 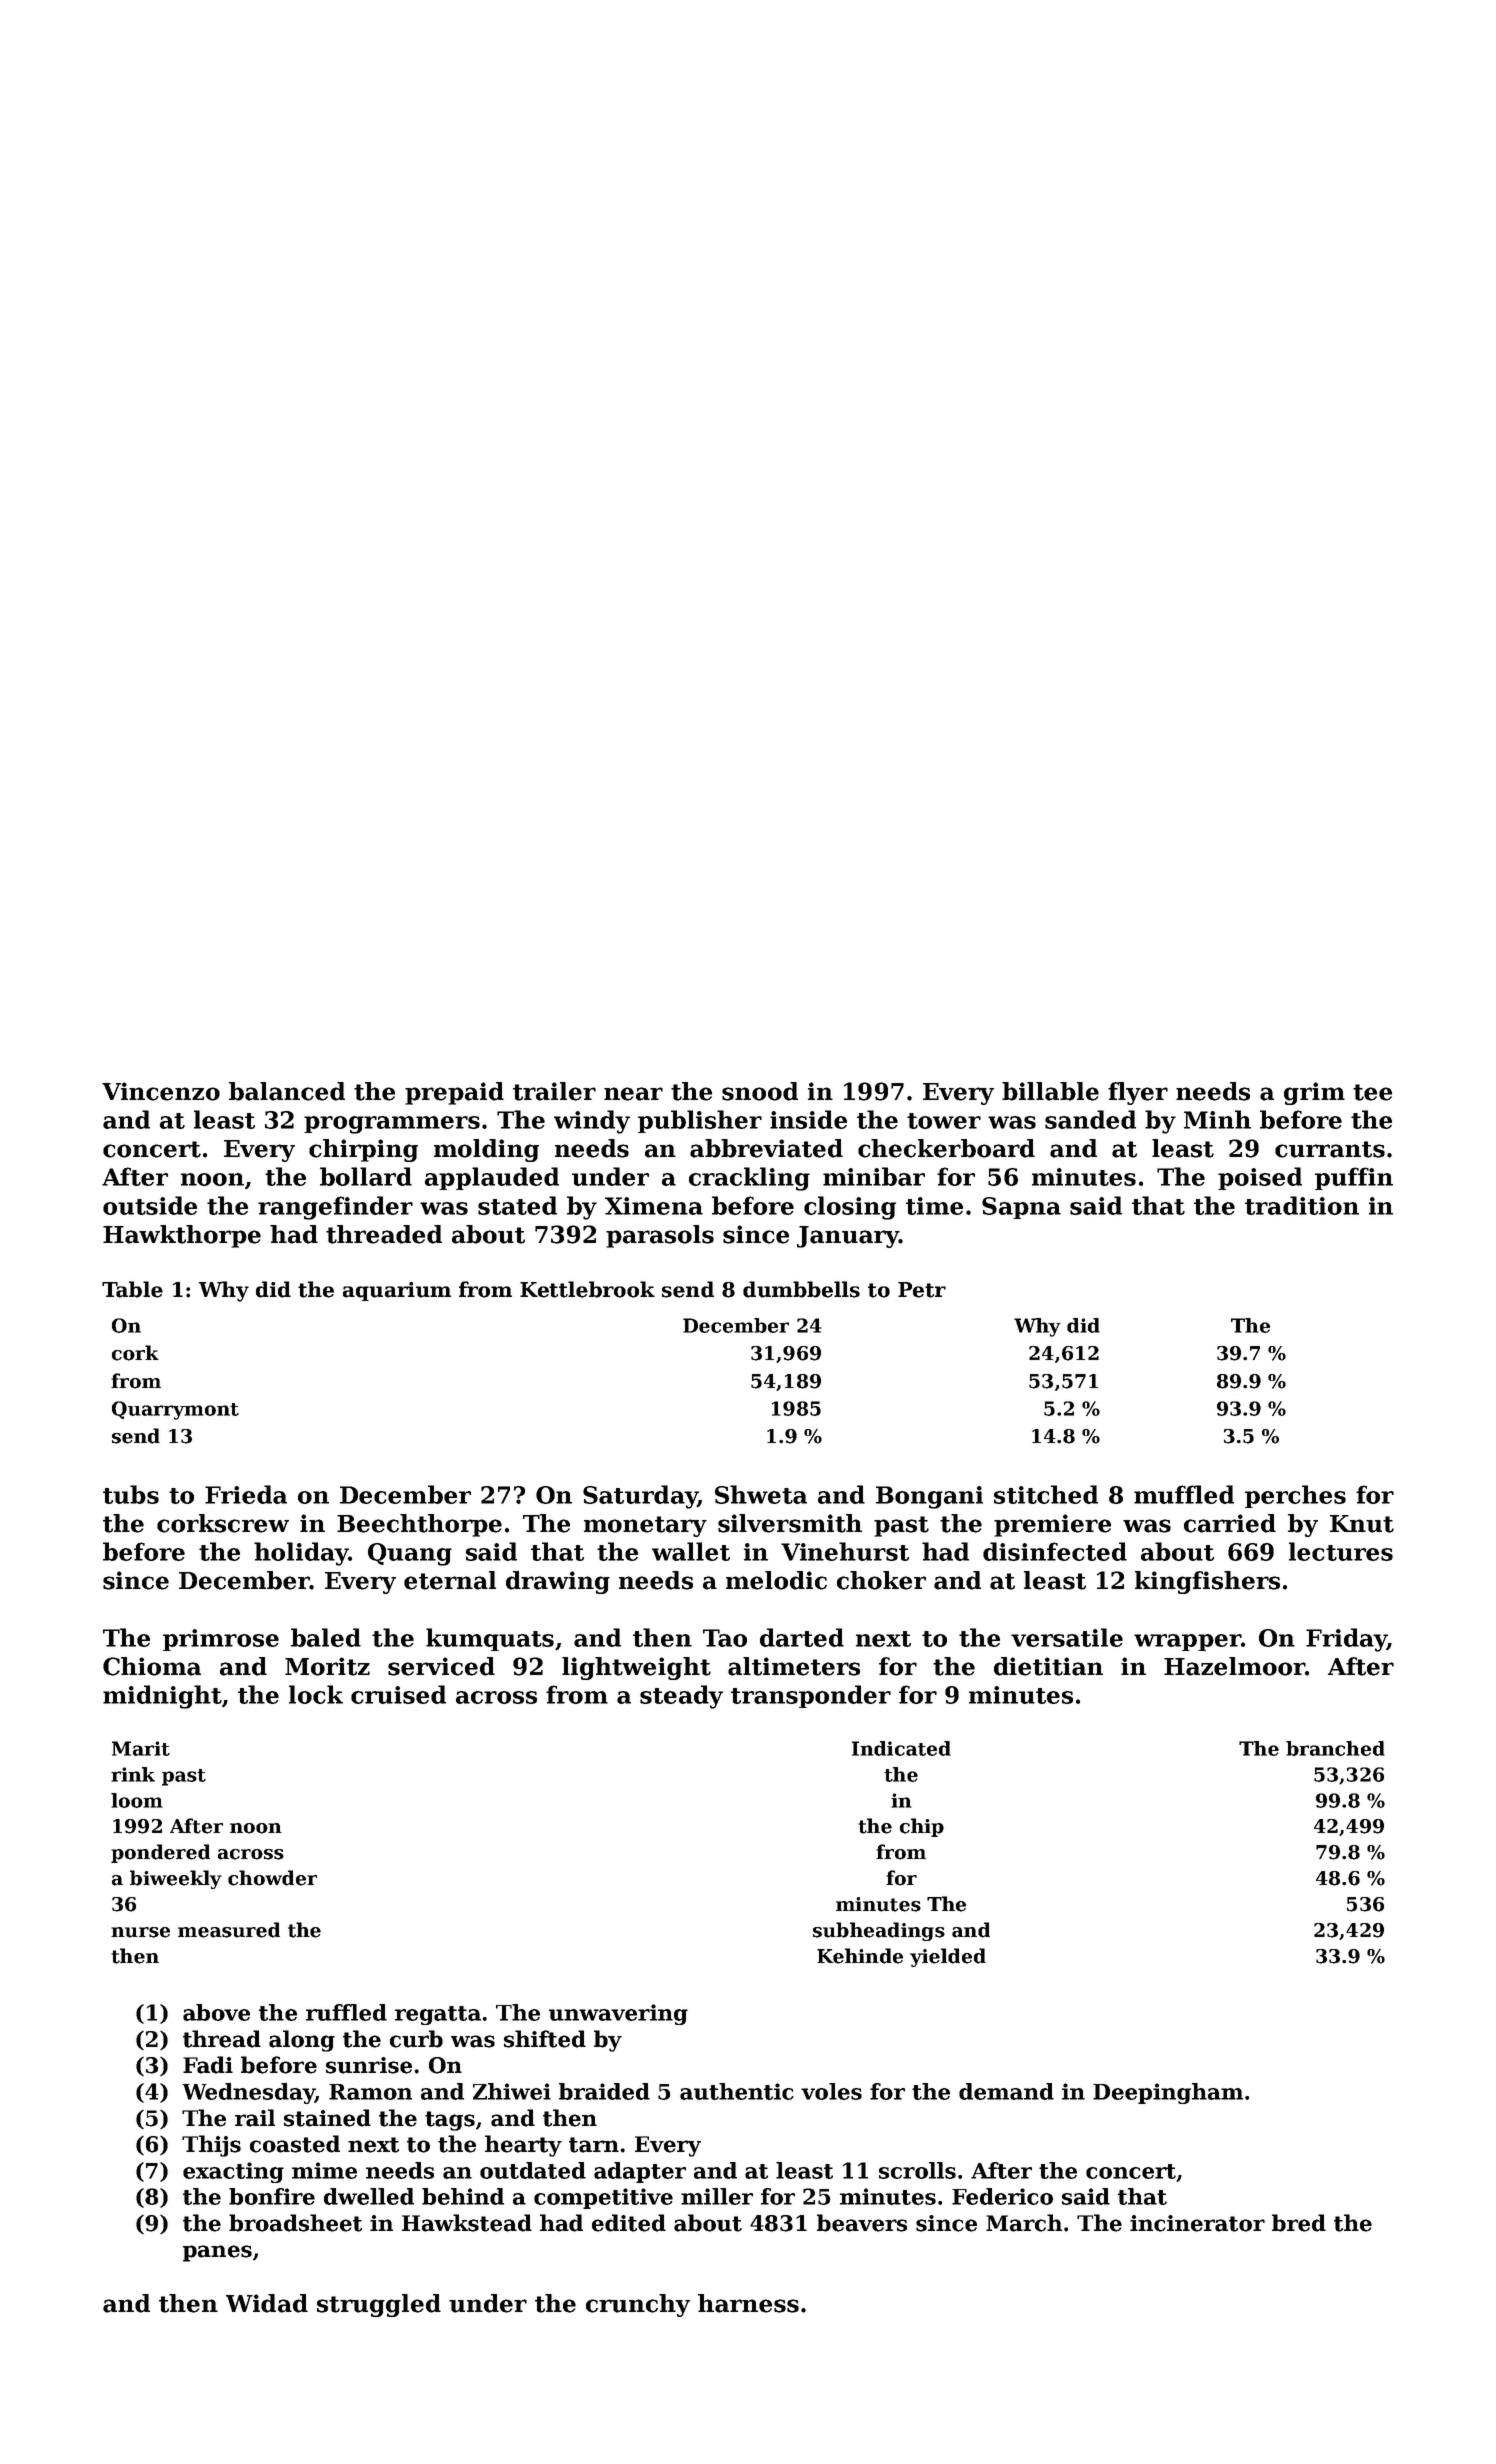 I want to click on Widad, so click(x=267, y=2303).
